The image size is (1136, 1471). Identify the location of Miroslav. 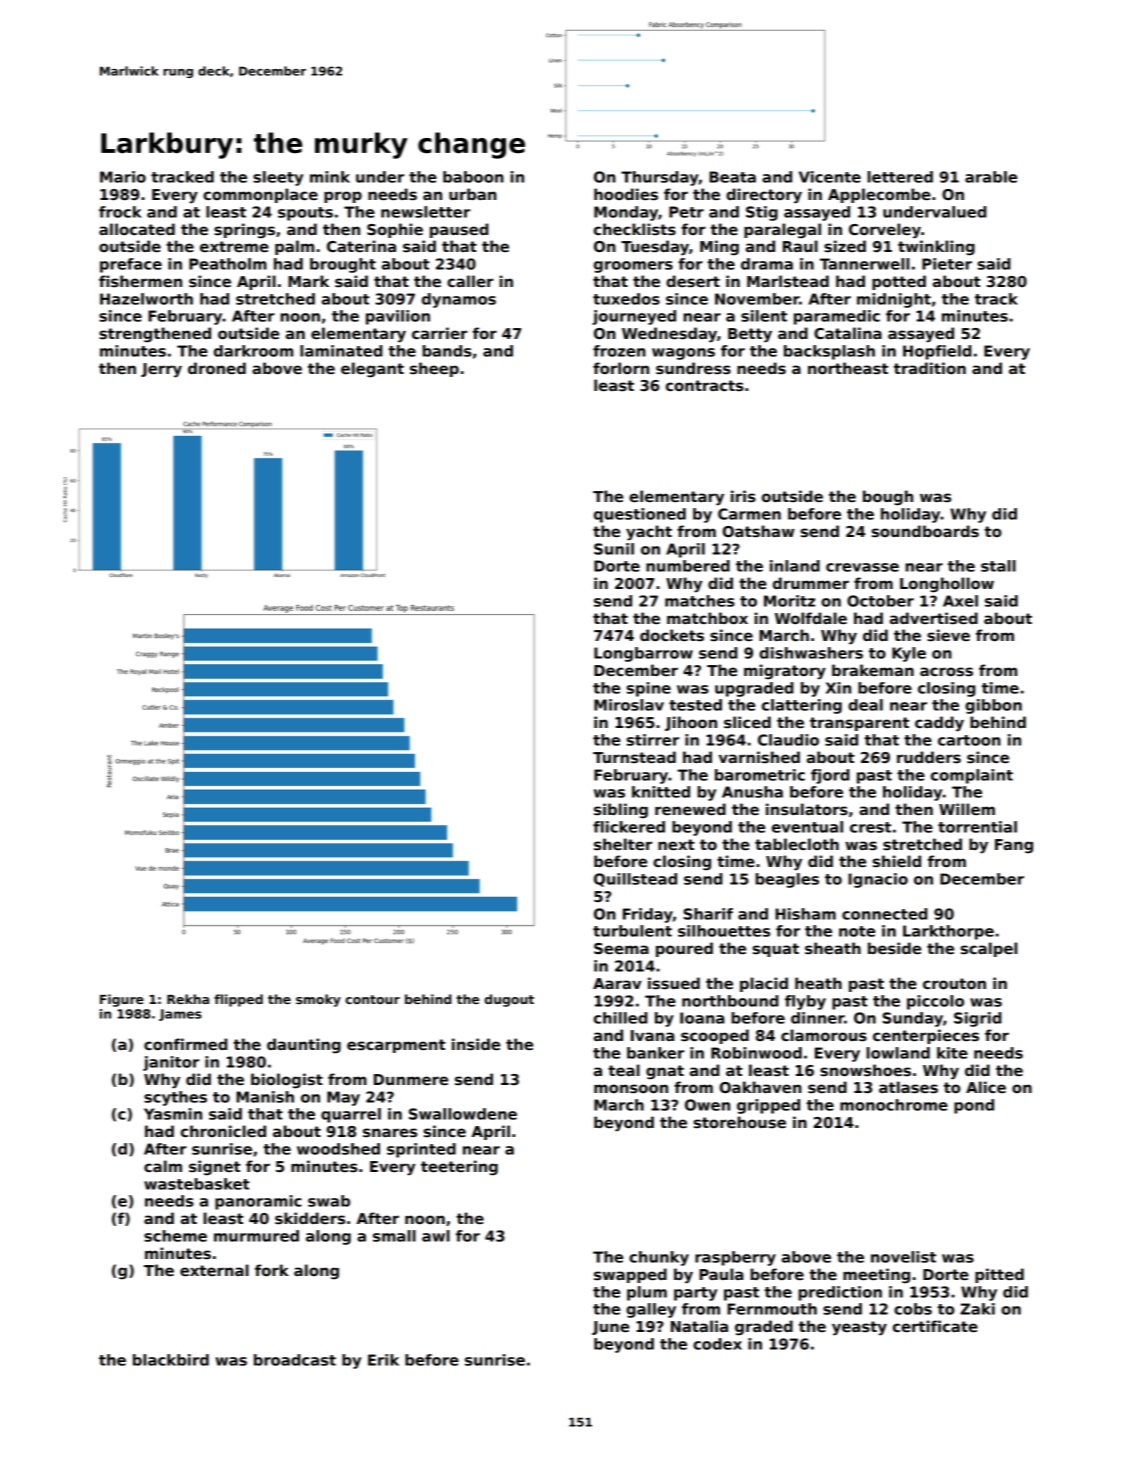
(629, 705).
